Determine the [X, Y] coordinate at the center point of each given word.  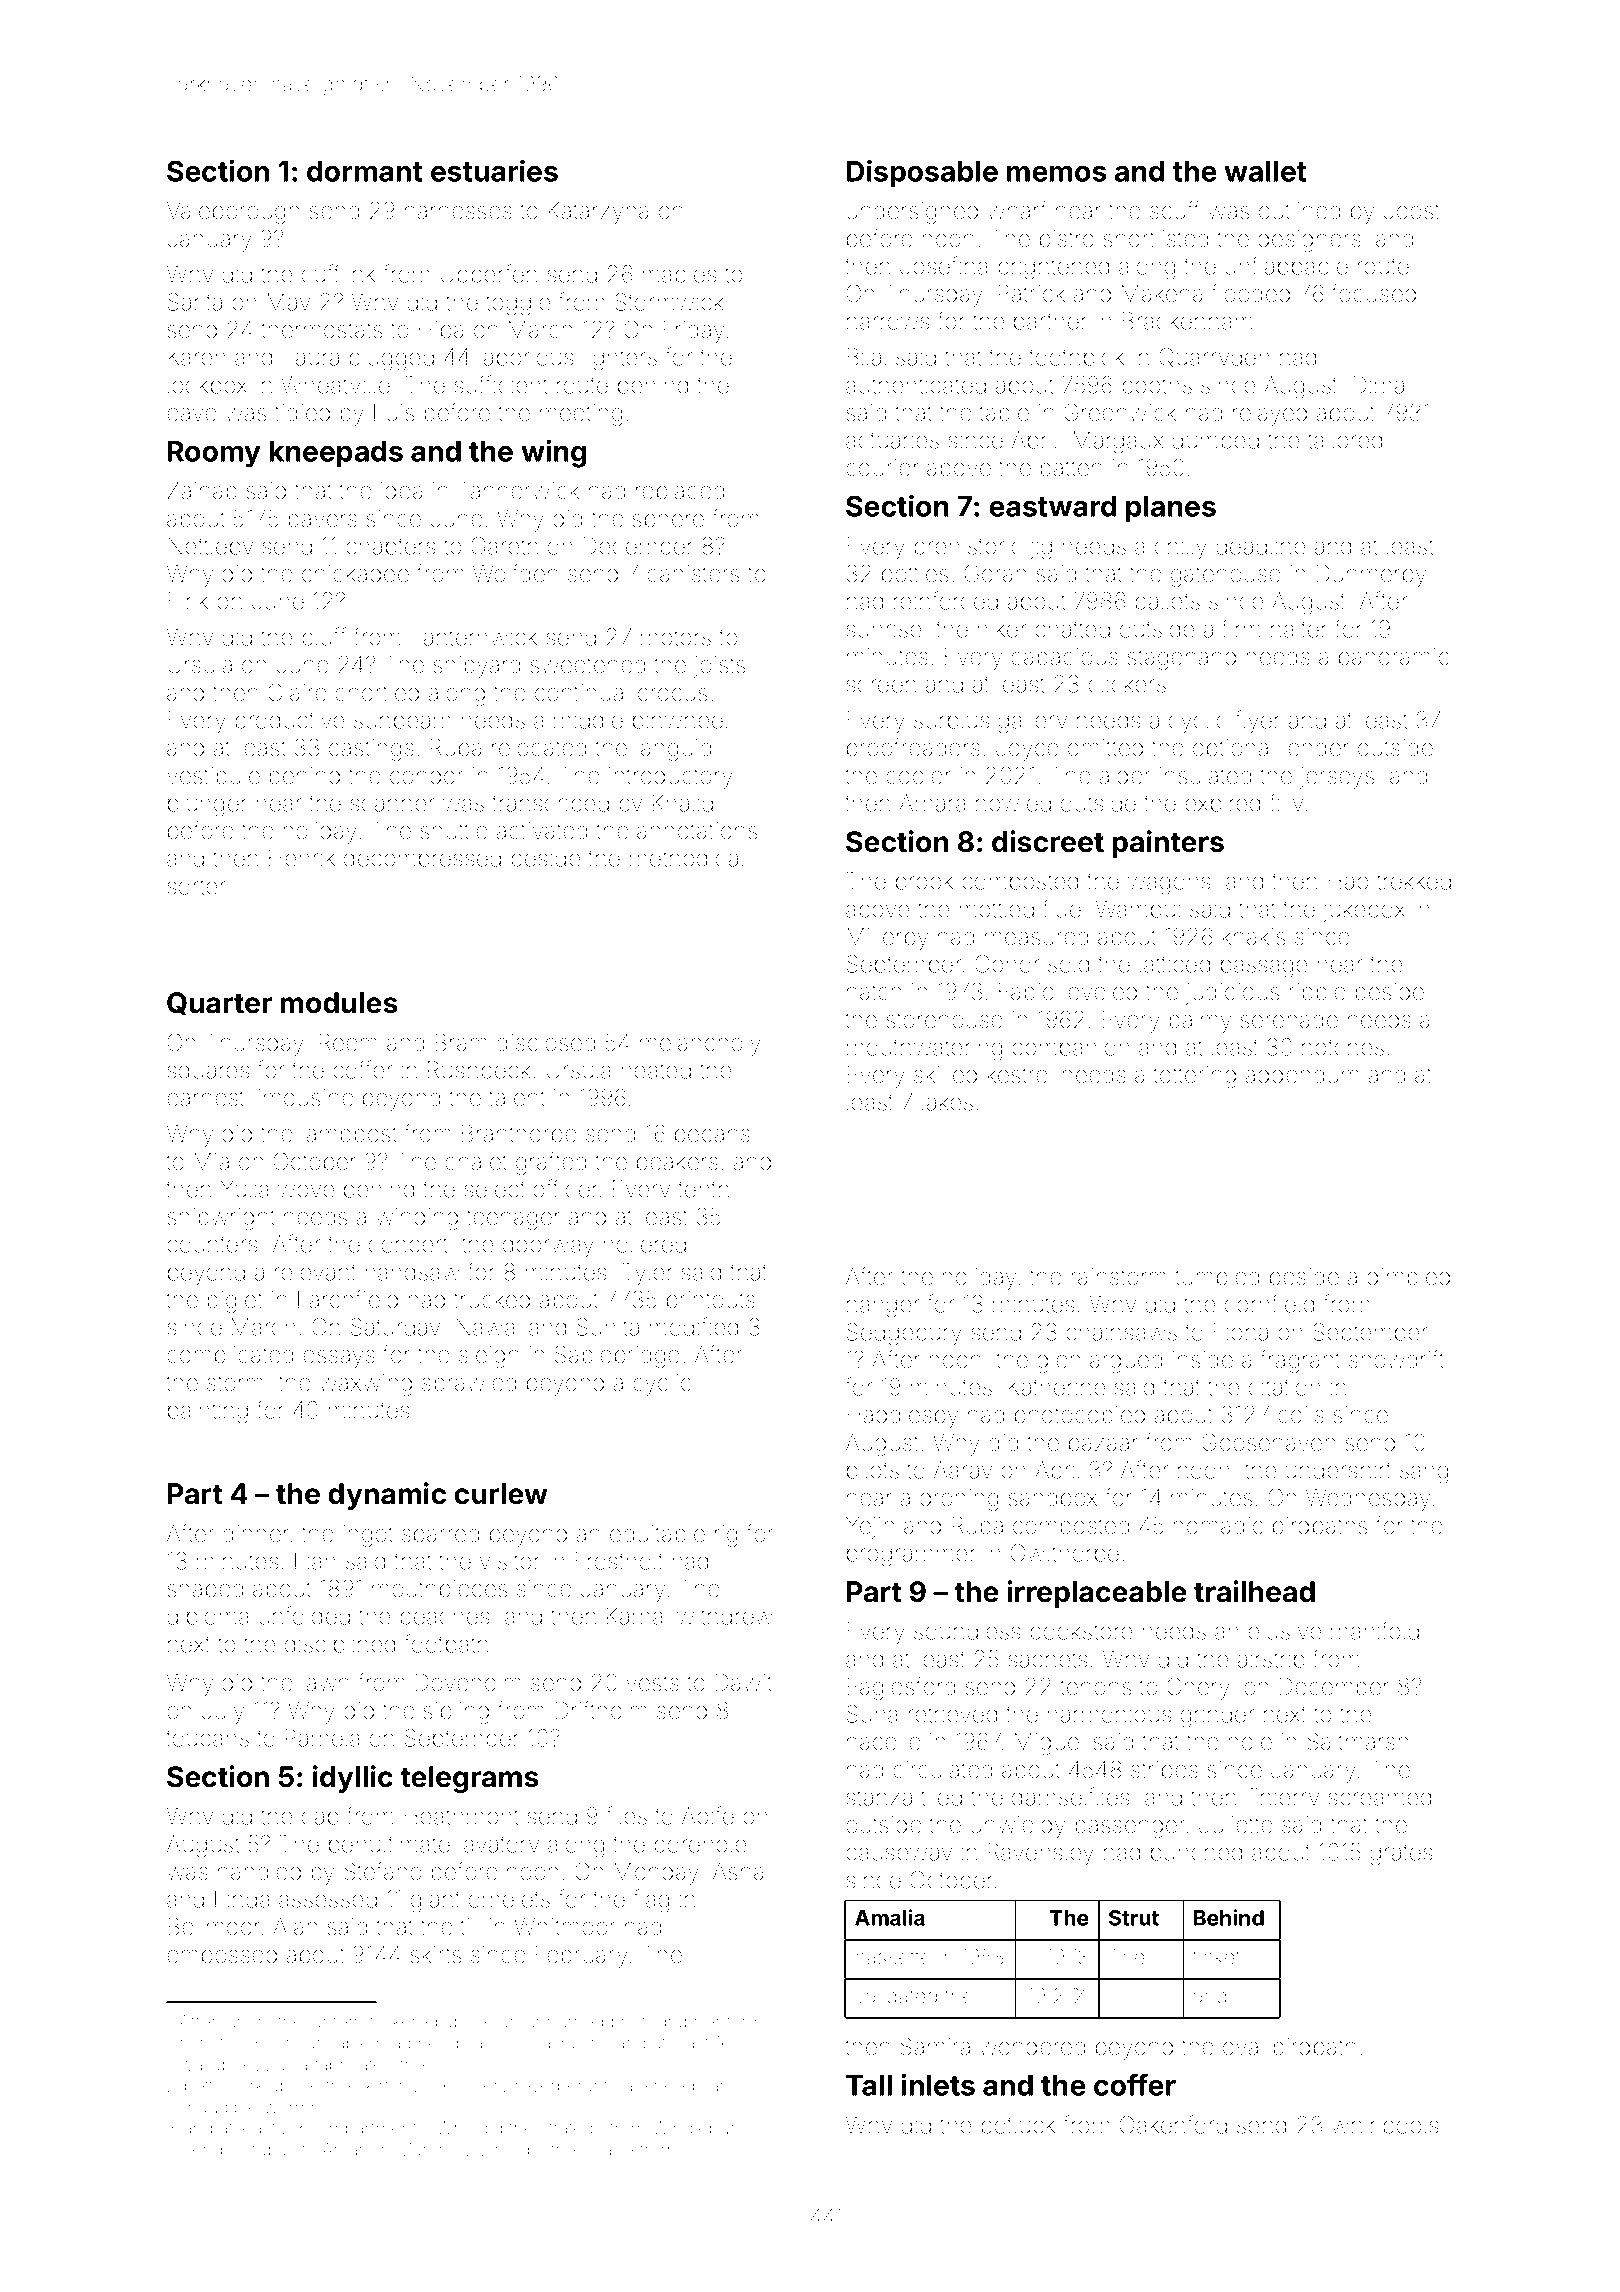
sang [1424, 1474]
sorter [197, 886]
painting [208, 1412]
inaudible [221, 2107]
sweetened [587, 665]
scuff [1175, 210]
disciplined [340, 1646]
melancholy [700, 1045]
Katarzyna [598, 213]
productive [289, 722]
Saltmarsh [1357, 1741]
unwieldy [1018, 1827]
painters [1168, 844]
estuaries [494, 170]
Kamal [637, 1616]
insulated [1205, 776]
